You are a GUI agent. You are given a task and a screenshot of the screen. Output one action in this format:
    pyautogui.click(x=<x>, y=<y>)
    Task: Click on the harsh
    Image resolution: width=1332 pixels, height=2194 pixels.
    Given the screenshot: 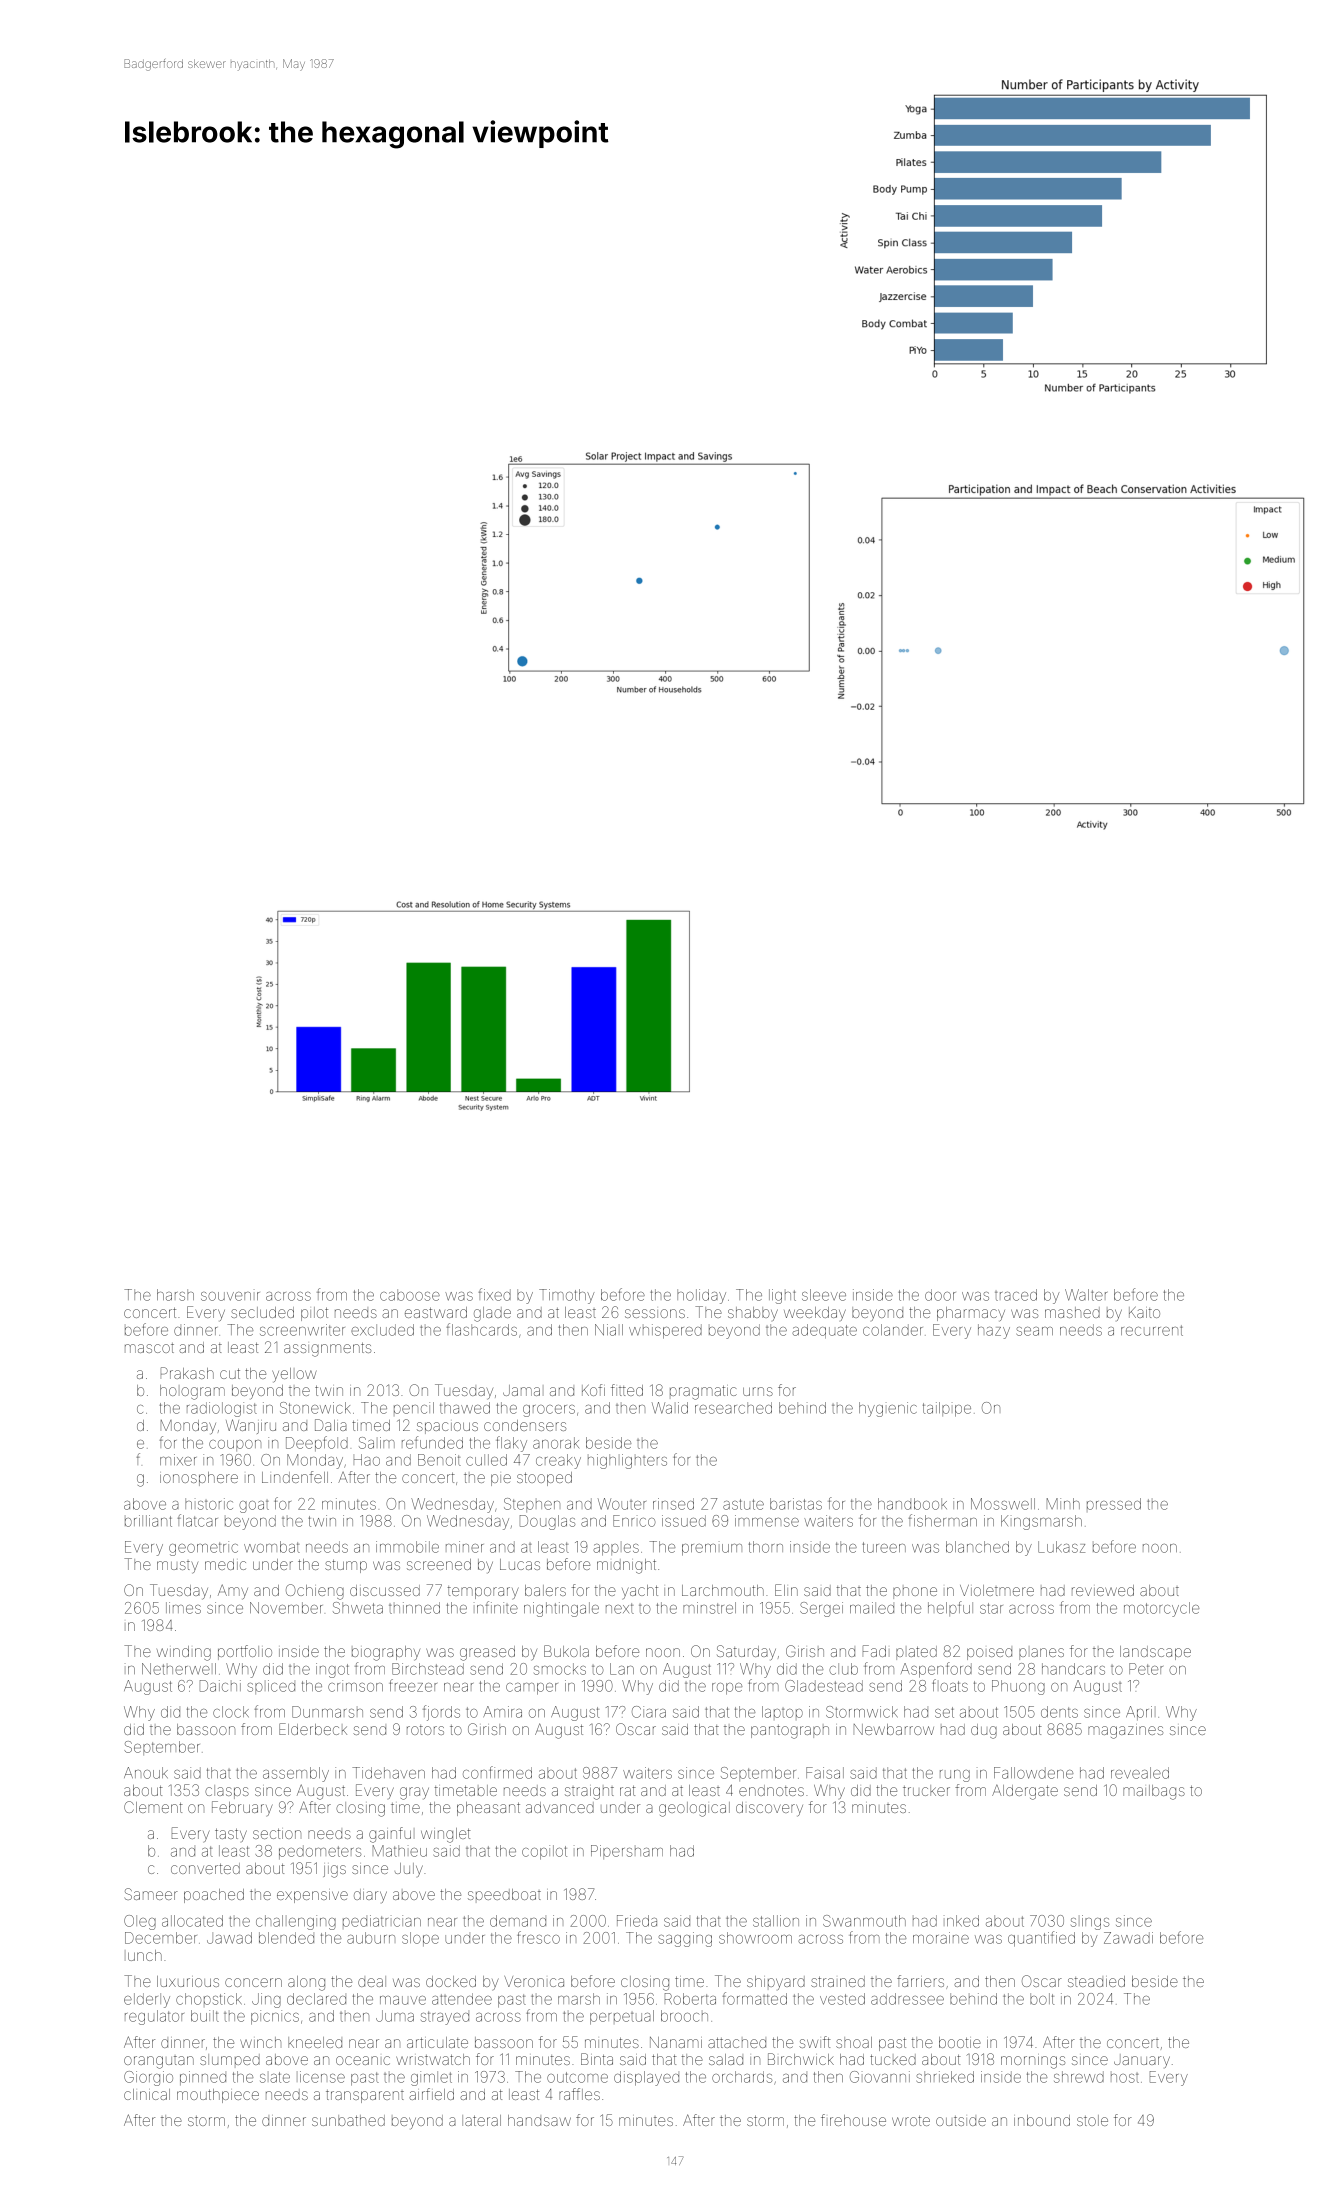 What is the action you would take?
    pyautogui.click(x=175, y=1295)
